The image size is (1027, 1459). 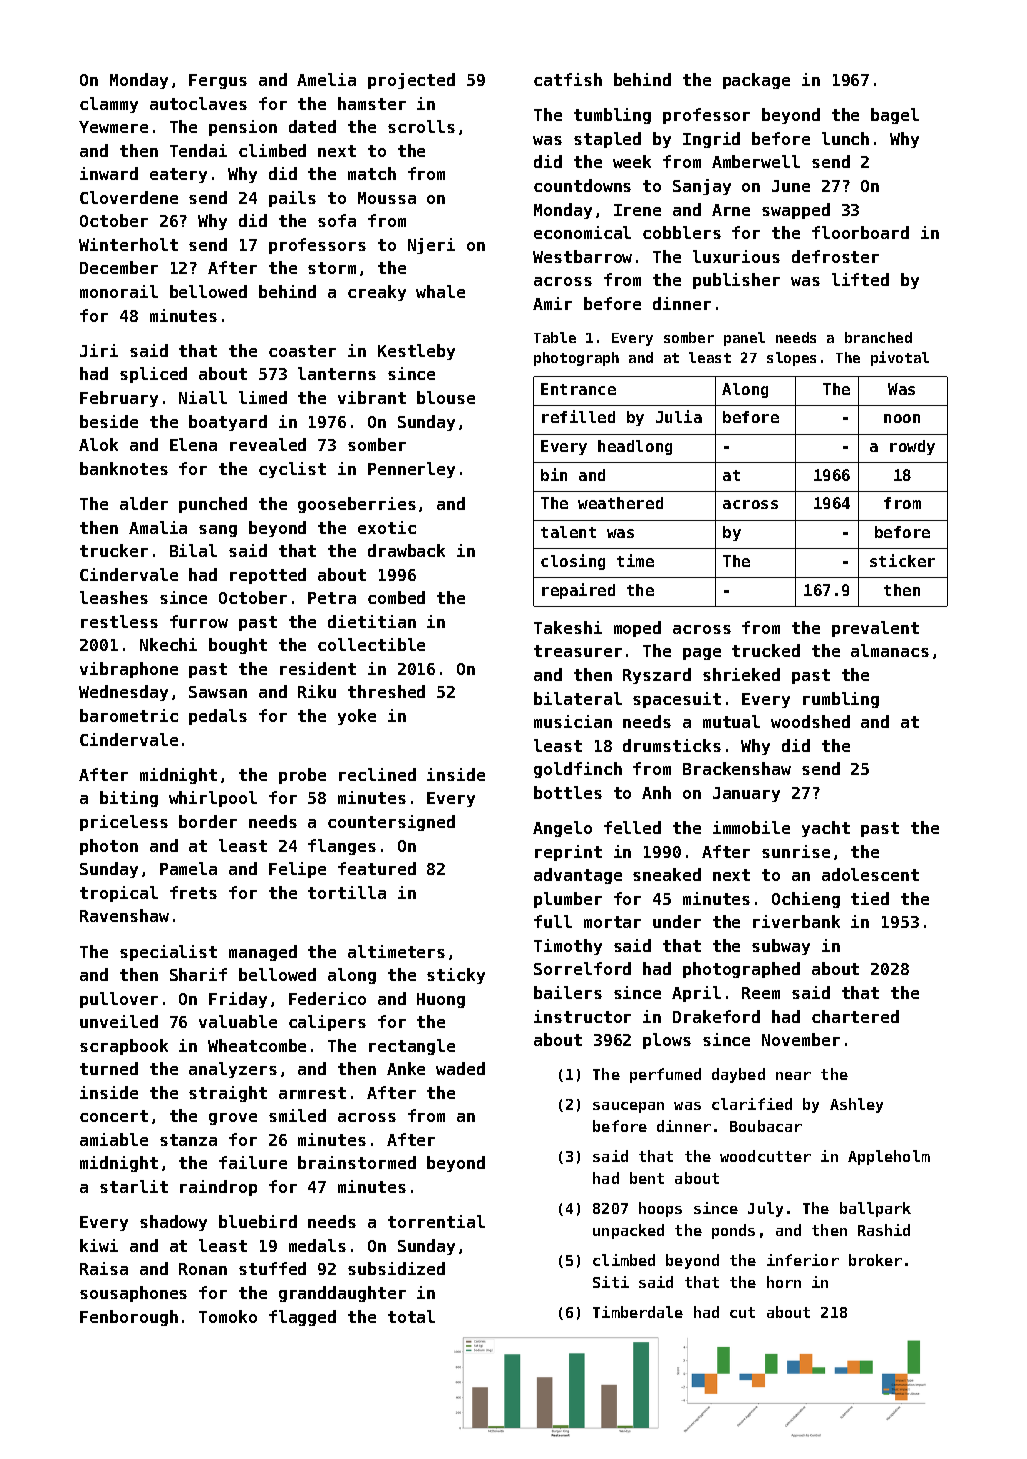 I want to click on Fergus, so click(x=218, y=81).
